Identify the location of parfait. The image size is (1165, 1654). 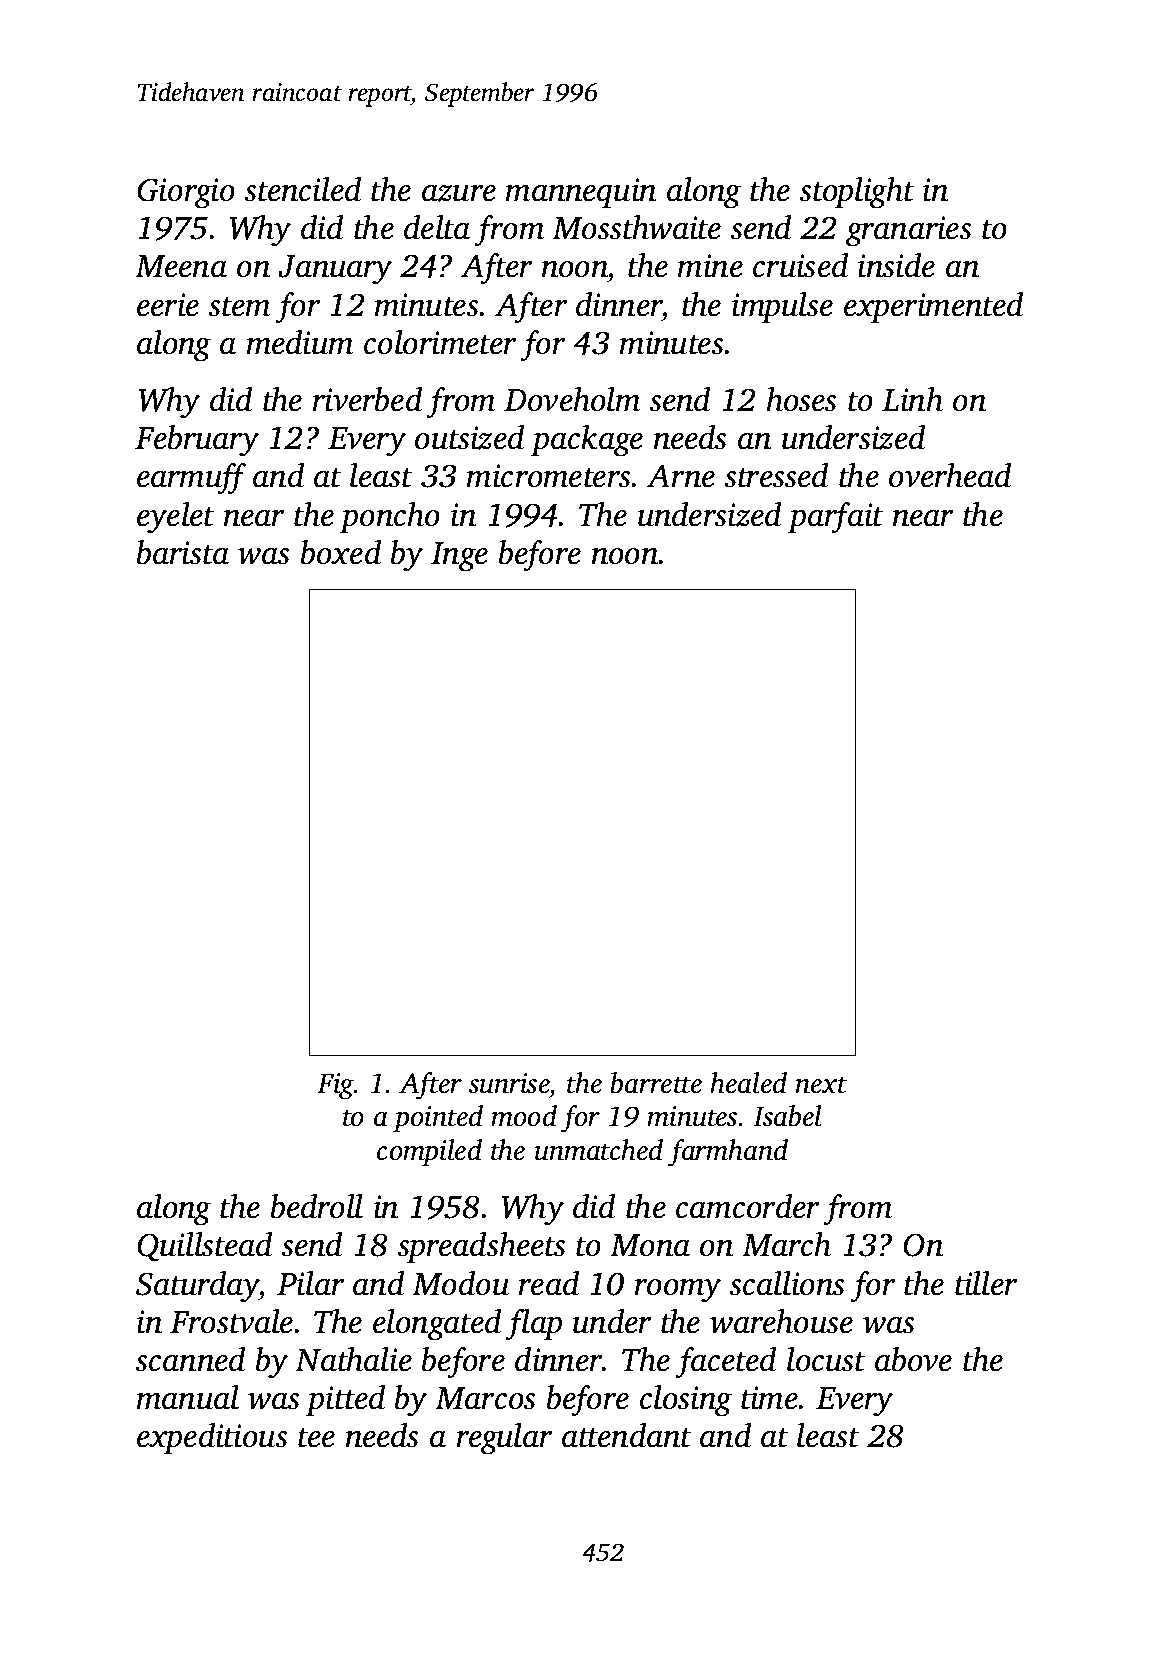
(836, 518).
